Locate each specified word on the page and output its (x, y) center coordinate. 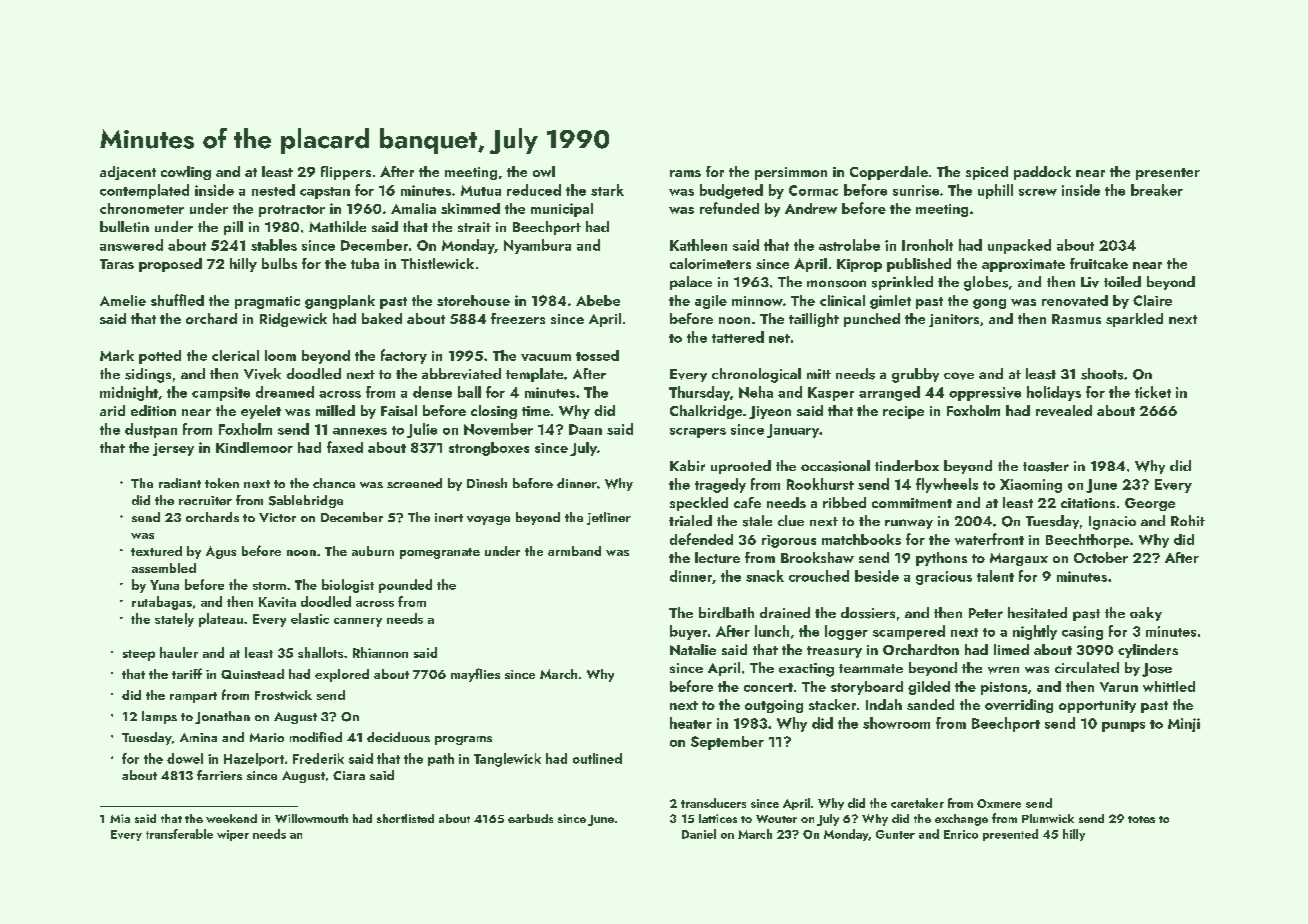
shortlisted (405, 818)
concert (768, 687)
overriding (1019, 706)
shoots (1102, 374)
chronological (756, 375)
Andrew (811, 208)
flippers (346, 173)
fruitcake (1099, 263)
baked (382, 318)
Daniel (699, 834)
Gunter (895, 834)
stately (174, 620)
